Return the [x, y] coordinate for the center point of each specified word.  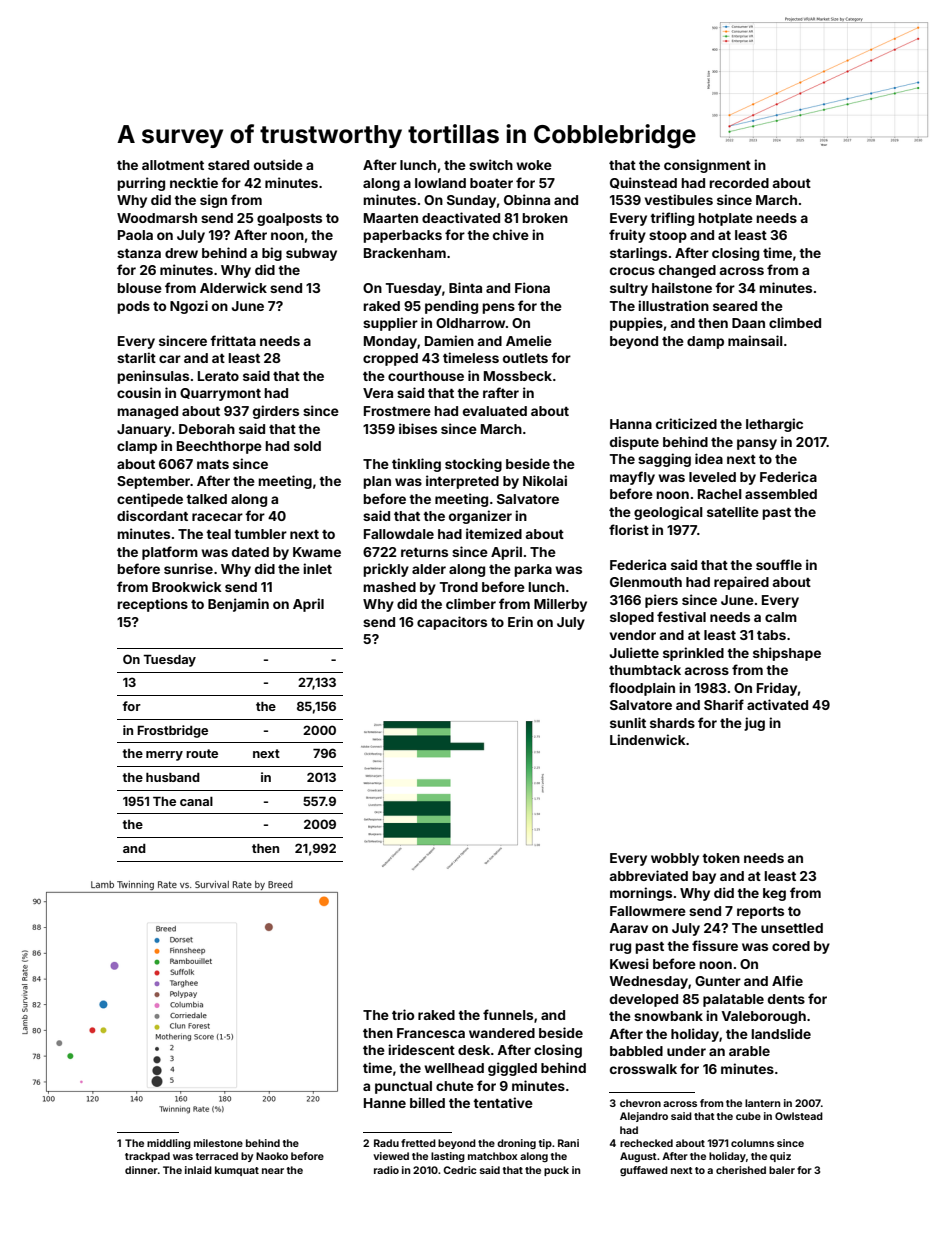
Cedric [460, 1170]
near [273, 1171]
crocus [632, 271]
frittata [233, 340]
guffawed [644, 1171]
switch [491, 164]
